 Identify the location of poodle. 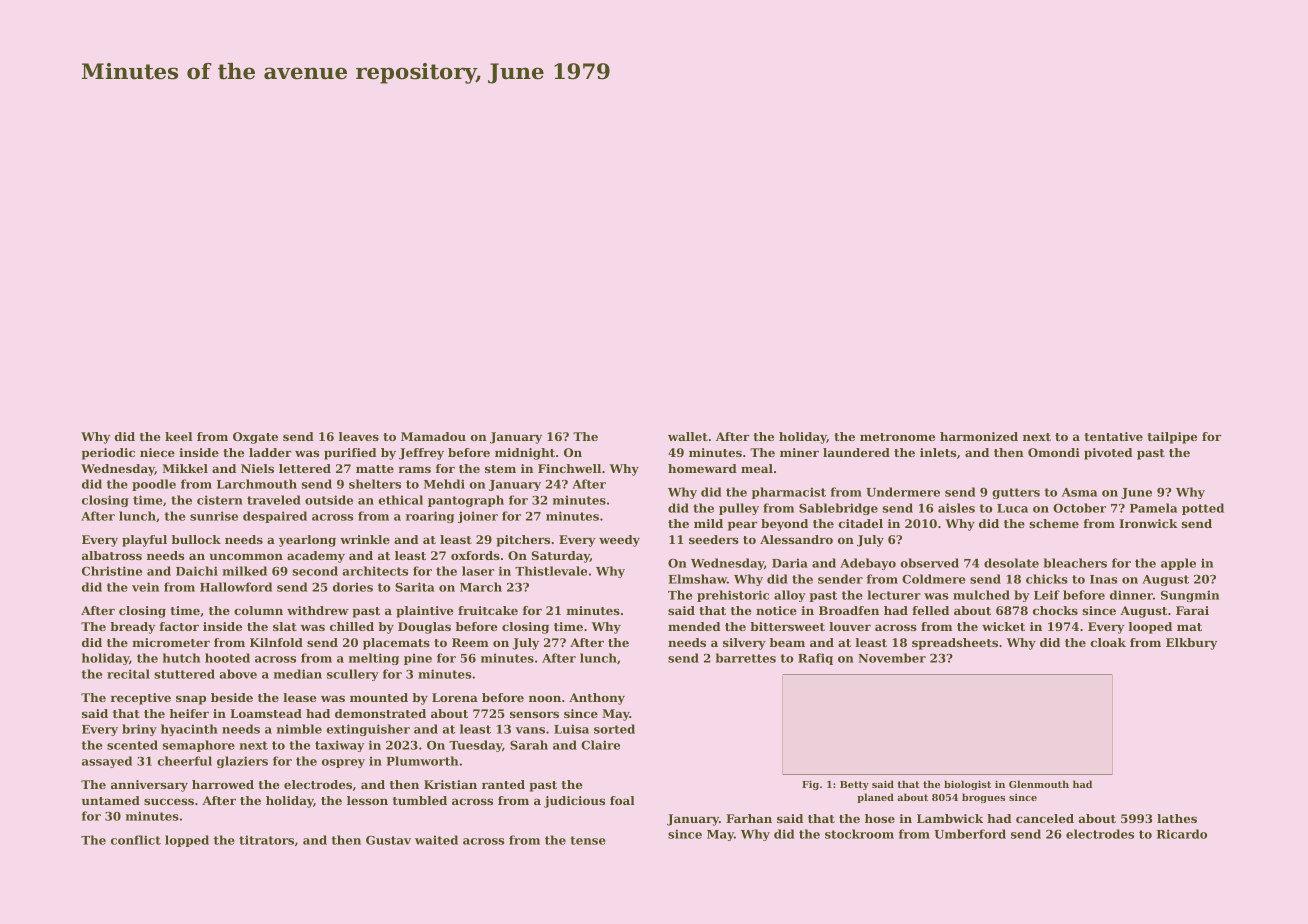
(154, 485).
